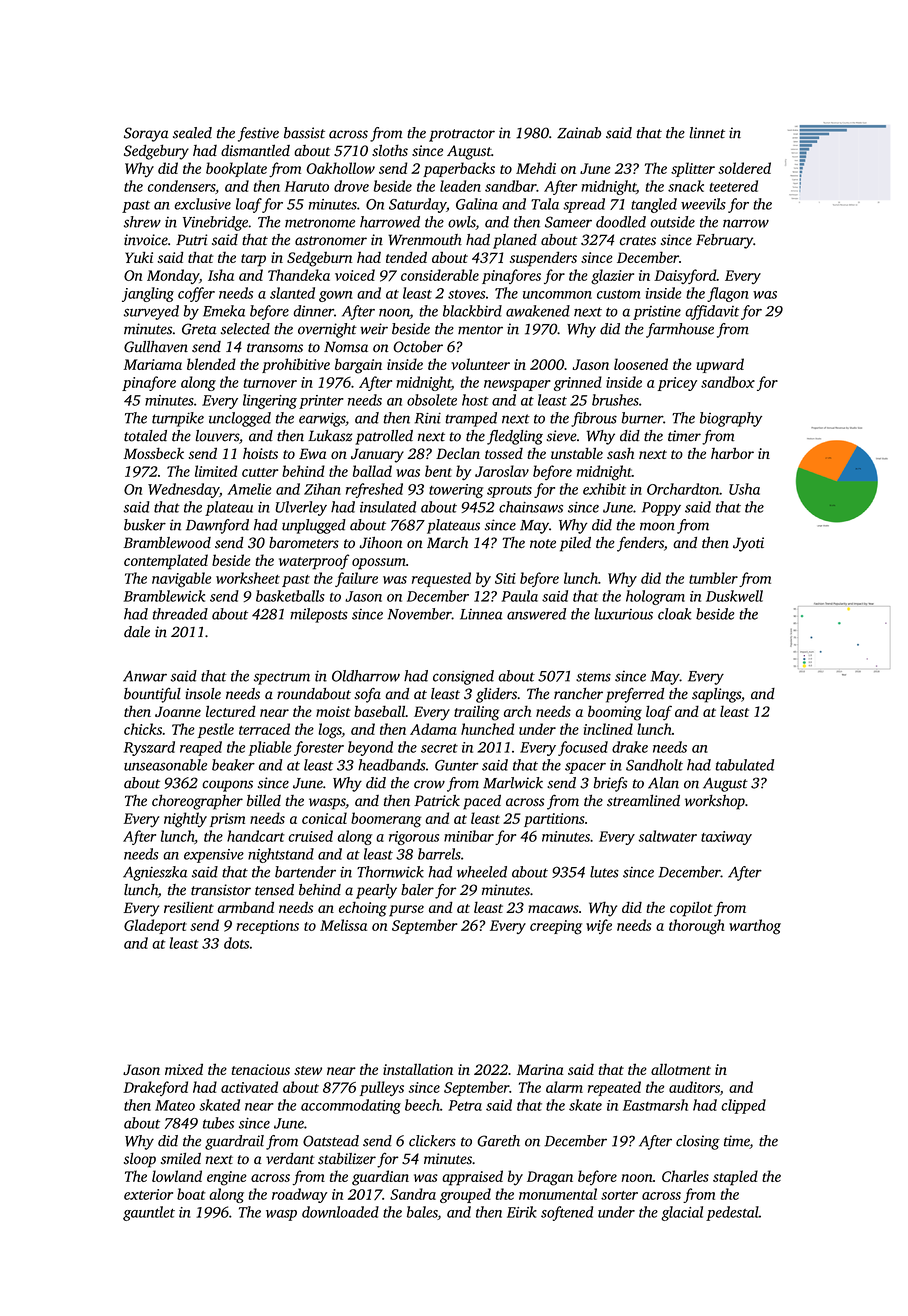  What do you see at coordinates (137, 632) in the screenshot?
I see `dale` at bounding box center [137, 632].
